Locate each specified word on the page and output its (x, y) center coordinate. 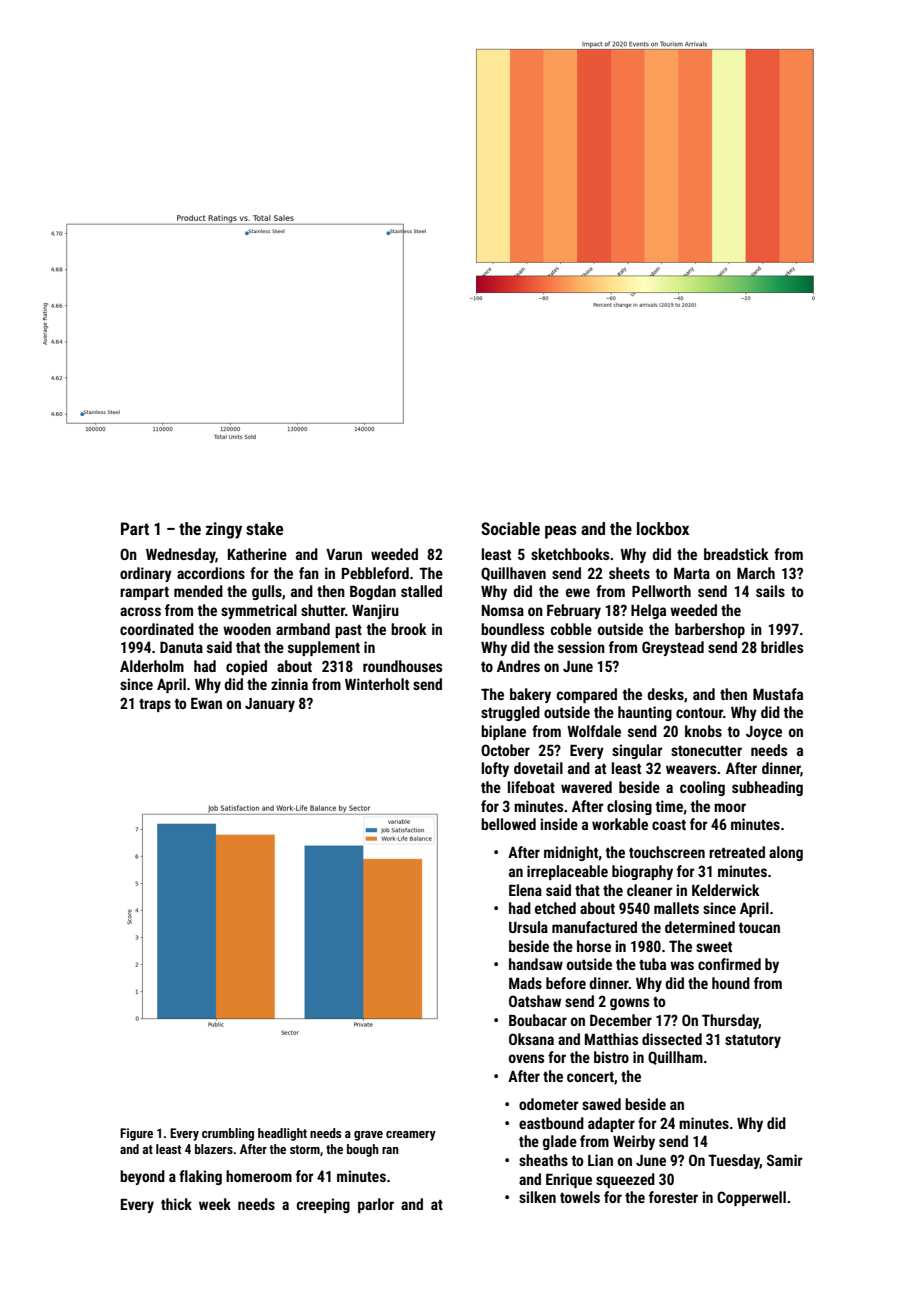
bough (363, 1150)
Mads (525, 983)
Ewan (206, 703)
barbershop (710, 630)
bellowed (508, 824)
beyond (142, 1177)
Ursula (528, 927)
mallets (676, 908)
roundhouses (402, 666)
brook (409, 629)
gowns (629, 1004)
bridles (782, 647)
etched (555, 908)
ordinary (146, 574)
